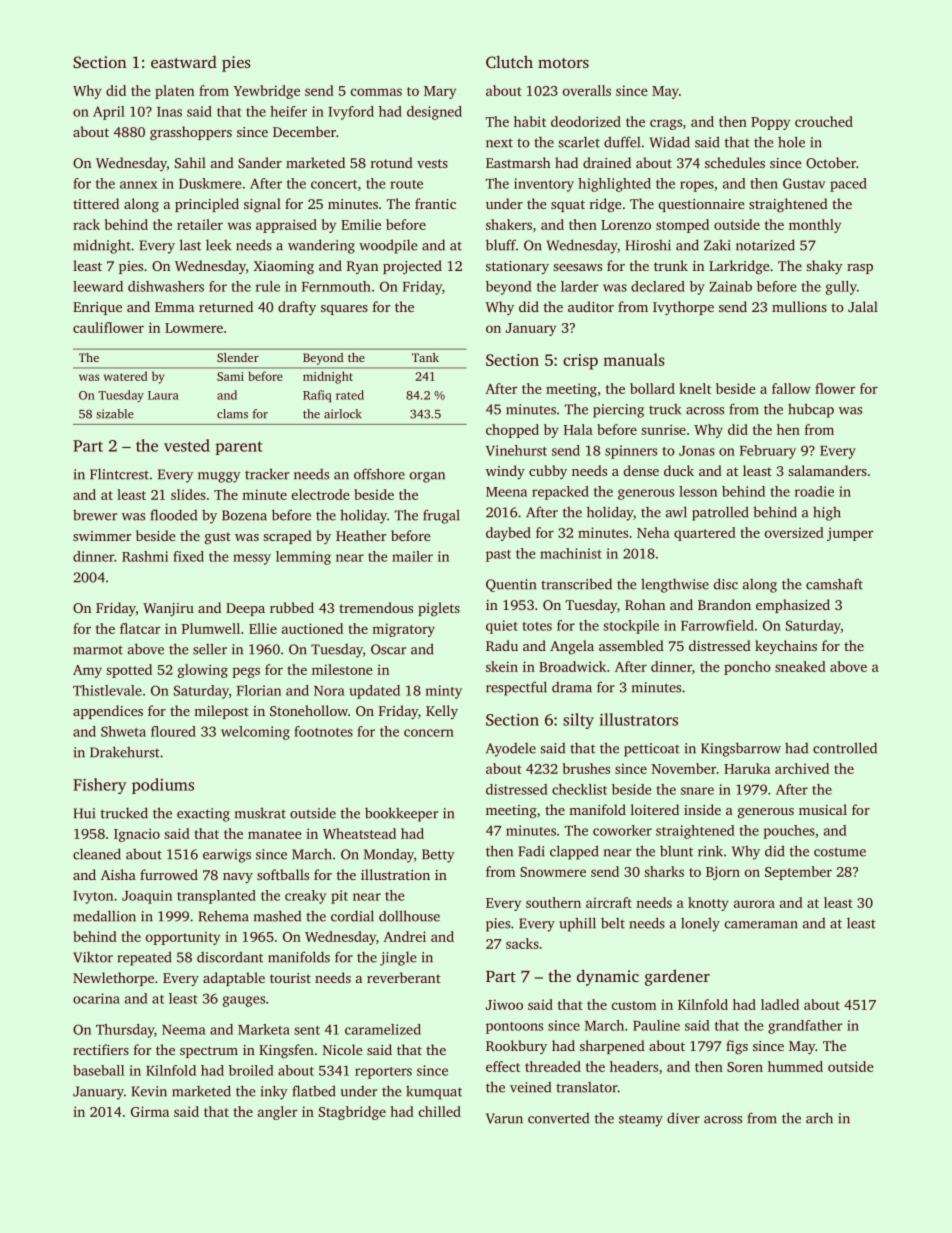  Describe the element at coordinates (150, 1111) in the screenshot. I see `Girma` at that location.
